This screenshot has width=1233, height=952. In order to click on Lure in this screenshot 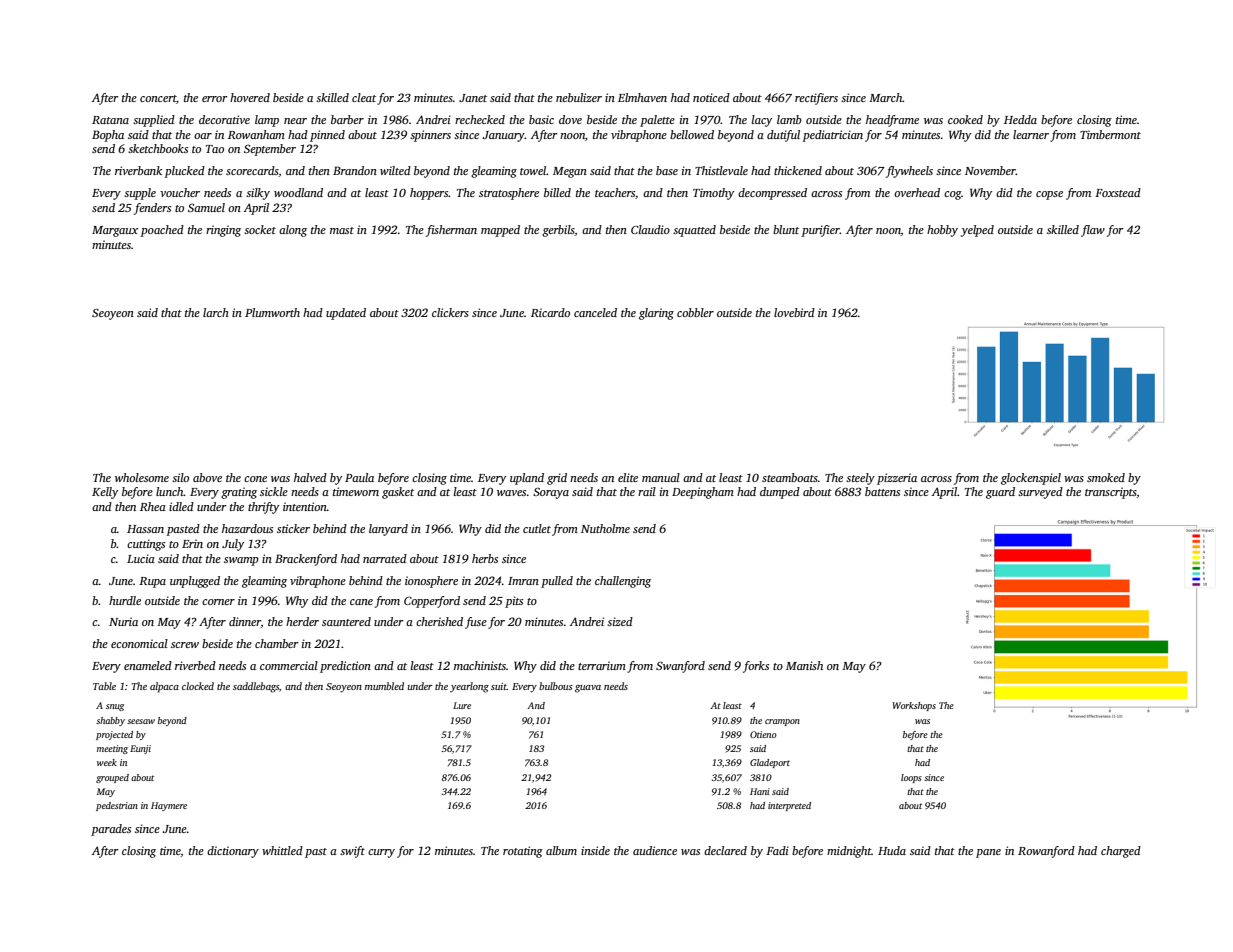, I will do `click(462, 705)`.
